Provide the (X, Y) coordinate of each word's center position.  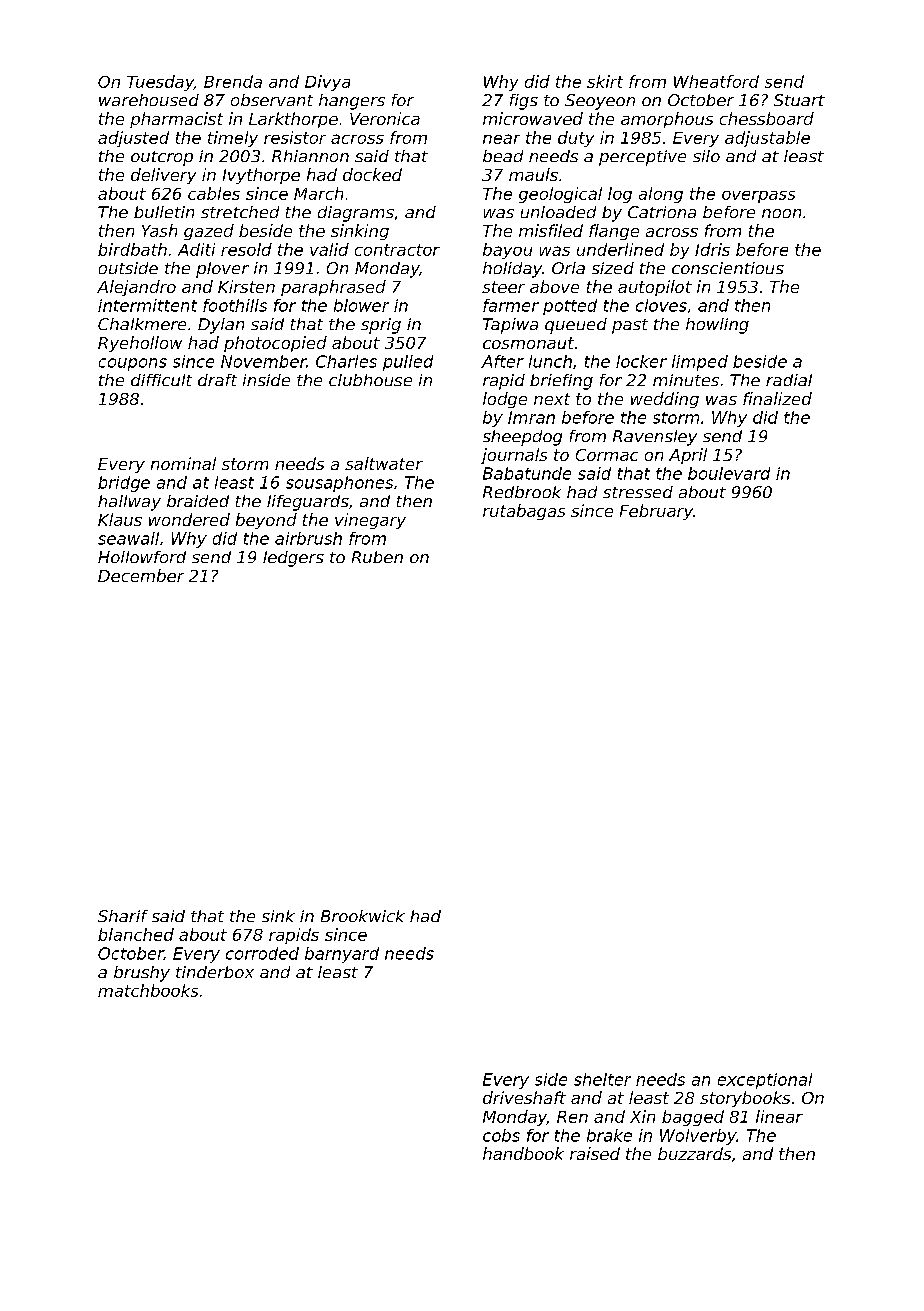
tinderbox (215, 972)
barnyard (342, 955)
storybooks (745, 1099)
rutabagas (524, 512)
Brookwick (363, 916)
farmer (511, 305)
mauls (533, 174)
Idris (712, 249)
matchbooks (148, 990)
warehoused (149, 100)
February (656, 512)
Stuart (799, 100)
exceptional (765, 1081)
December (141, 575)
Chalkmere (142, 324)
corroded (262, 953)
